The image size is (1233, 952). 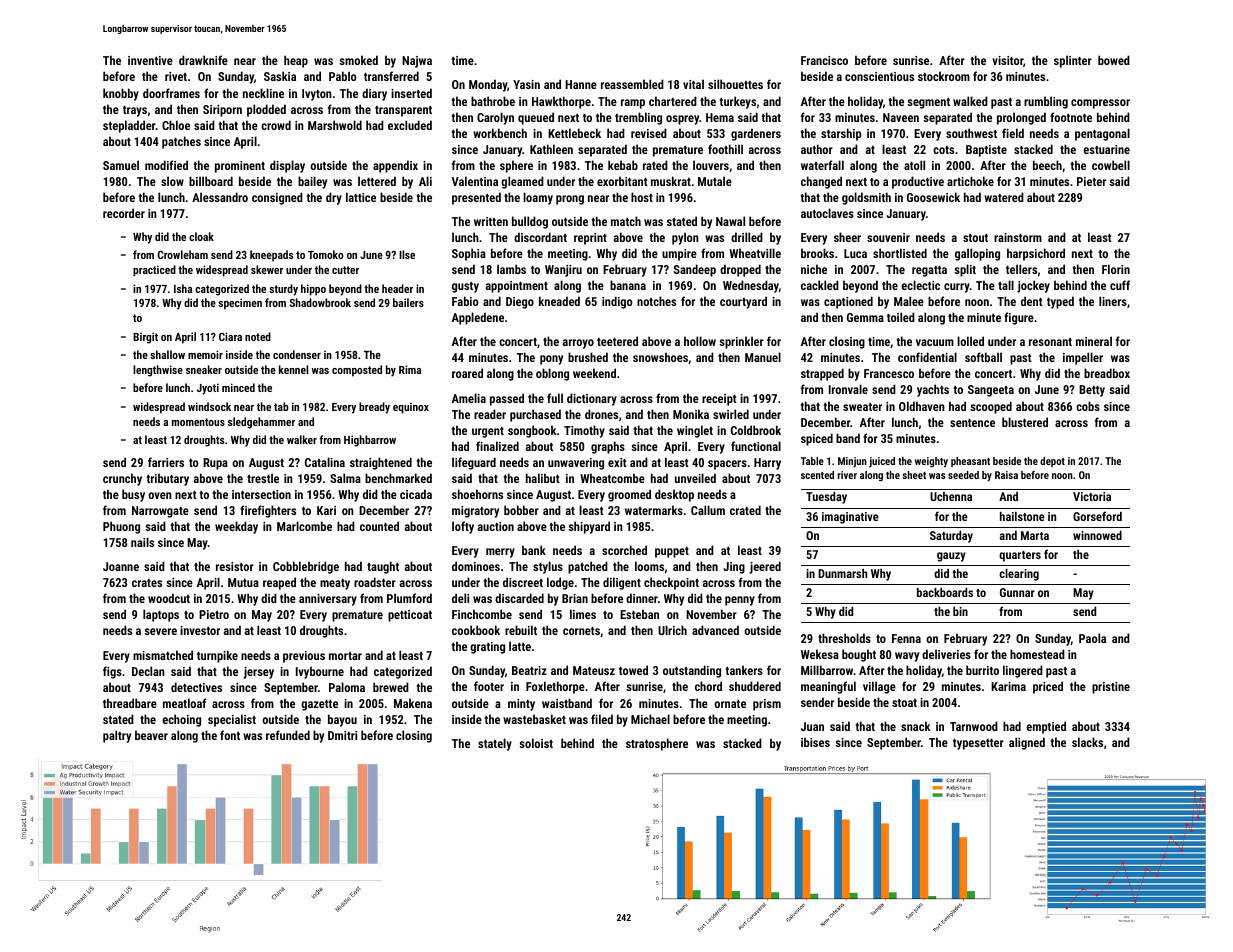 What do you see at coordinates (198, 422) in the screenshot?
I see `momentous` at bounding box center [198, 422].
